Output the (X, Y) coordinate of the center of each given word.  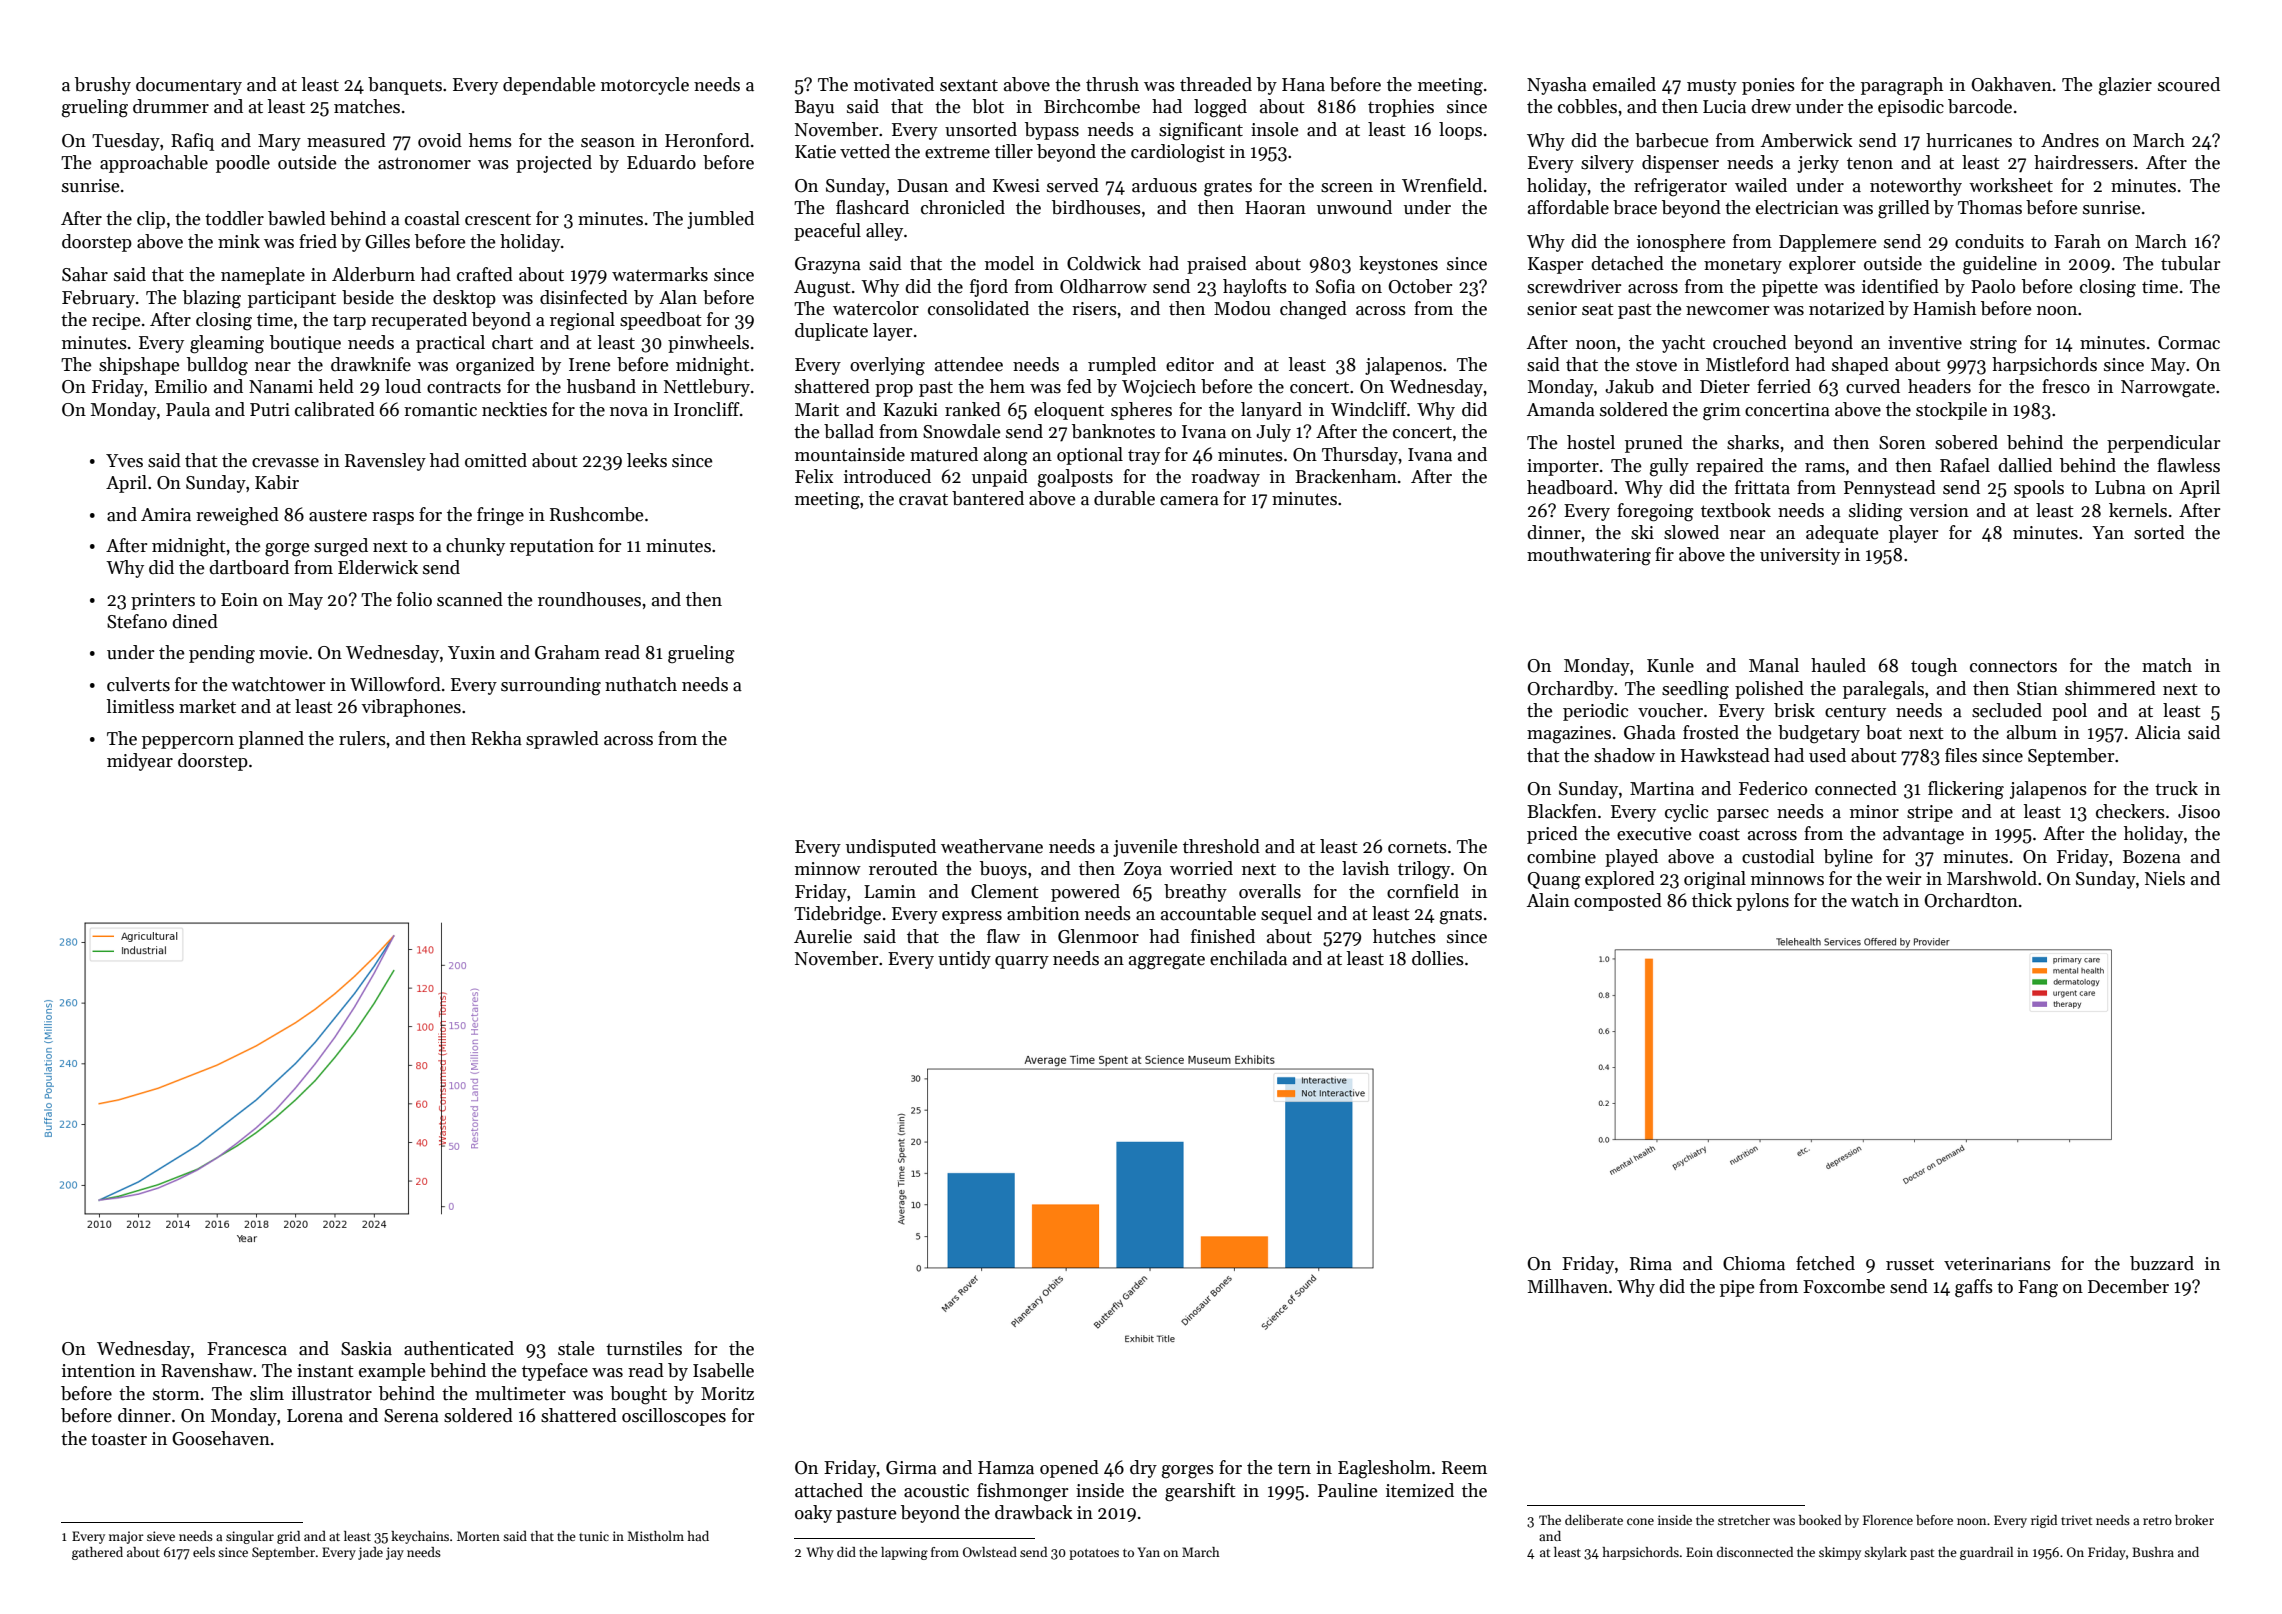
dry (1143, 1469)
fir (1664, 554)
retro (2157, 1521)
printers (163, 601)
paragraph (1902, 86)
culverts (138, 684)
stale (576, 1348)
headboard (1570, 487)
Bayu (814, 108)
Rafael (1965, 465)
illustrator (332, 1393)
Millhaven (1568, 1286)
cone (1640, 1521)
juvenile (1145, 848)
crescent (498, 220)
